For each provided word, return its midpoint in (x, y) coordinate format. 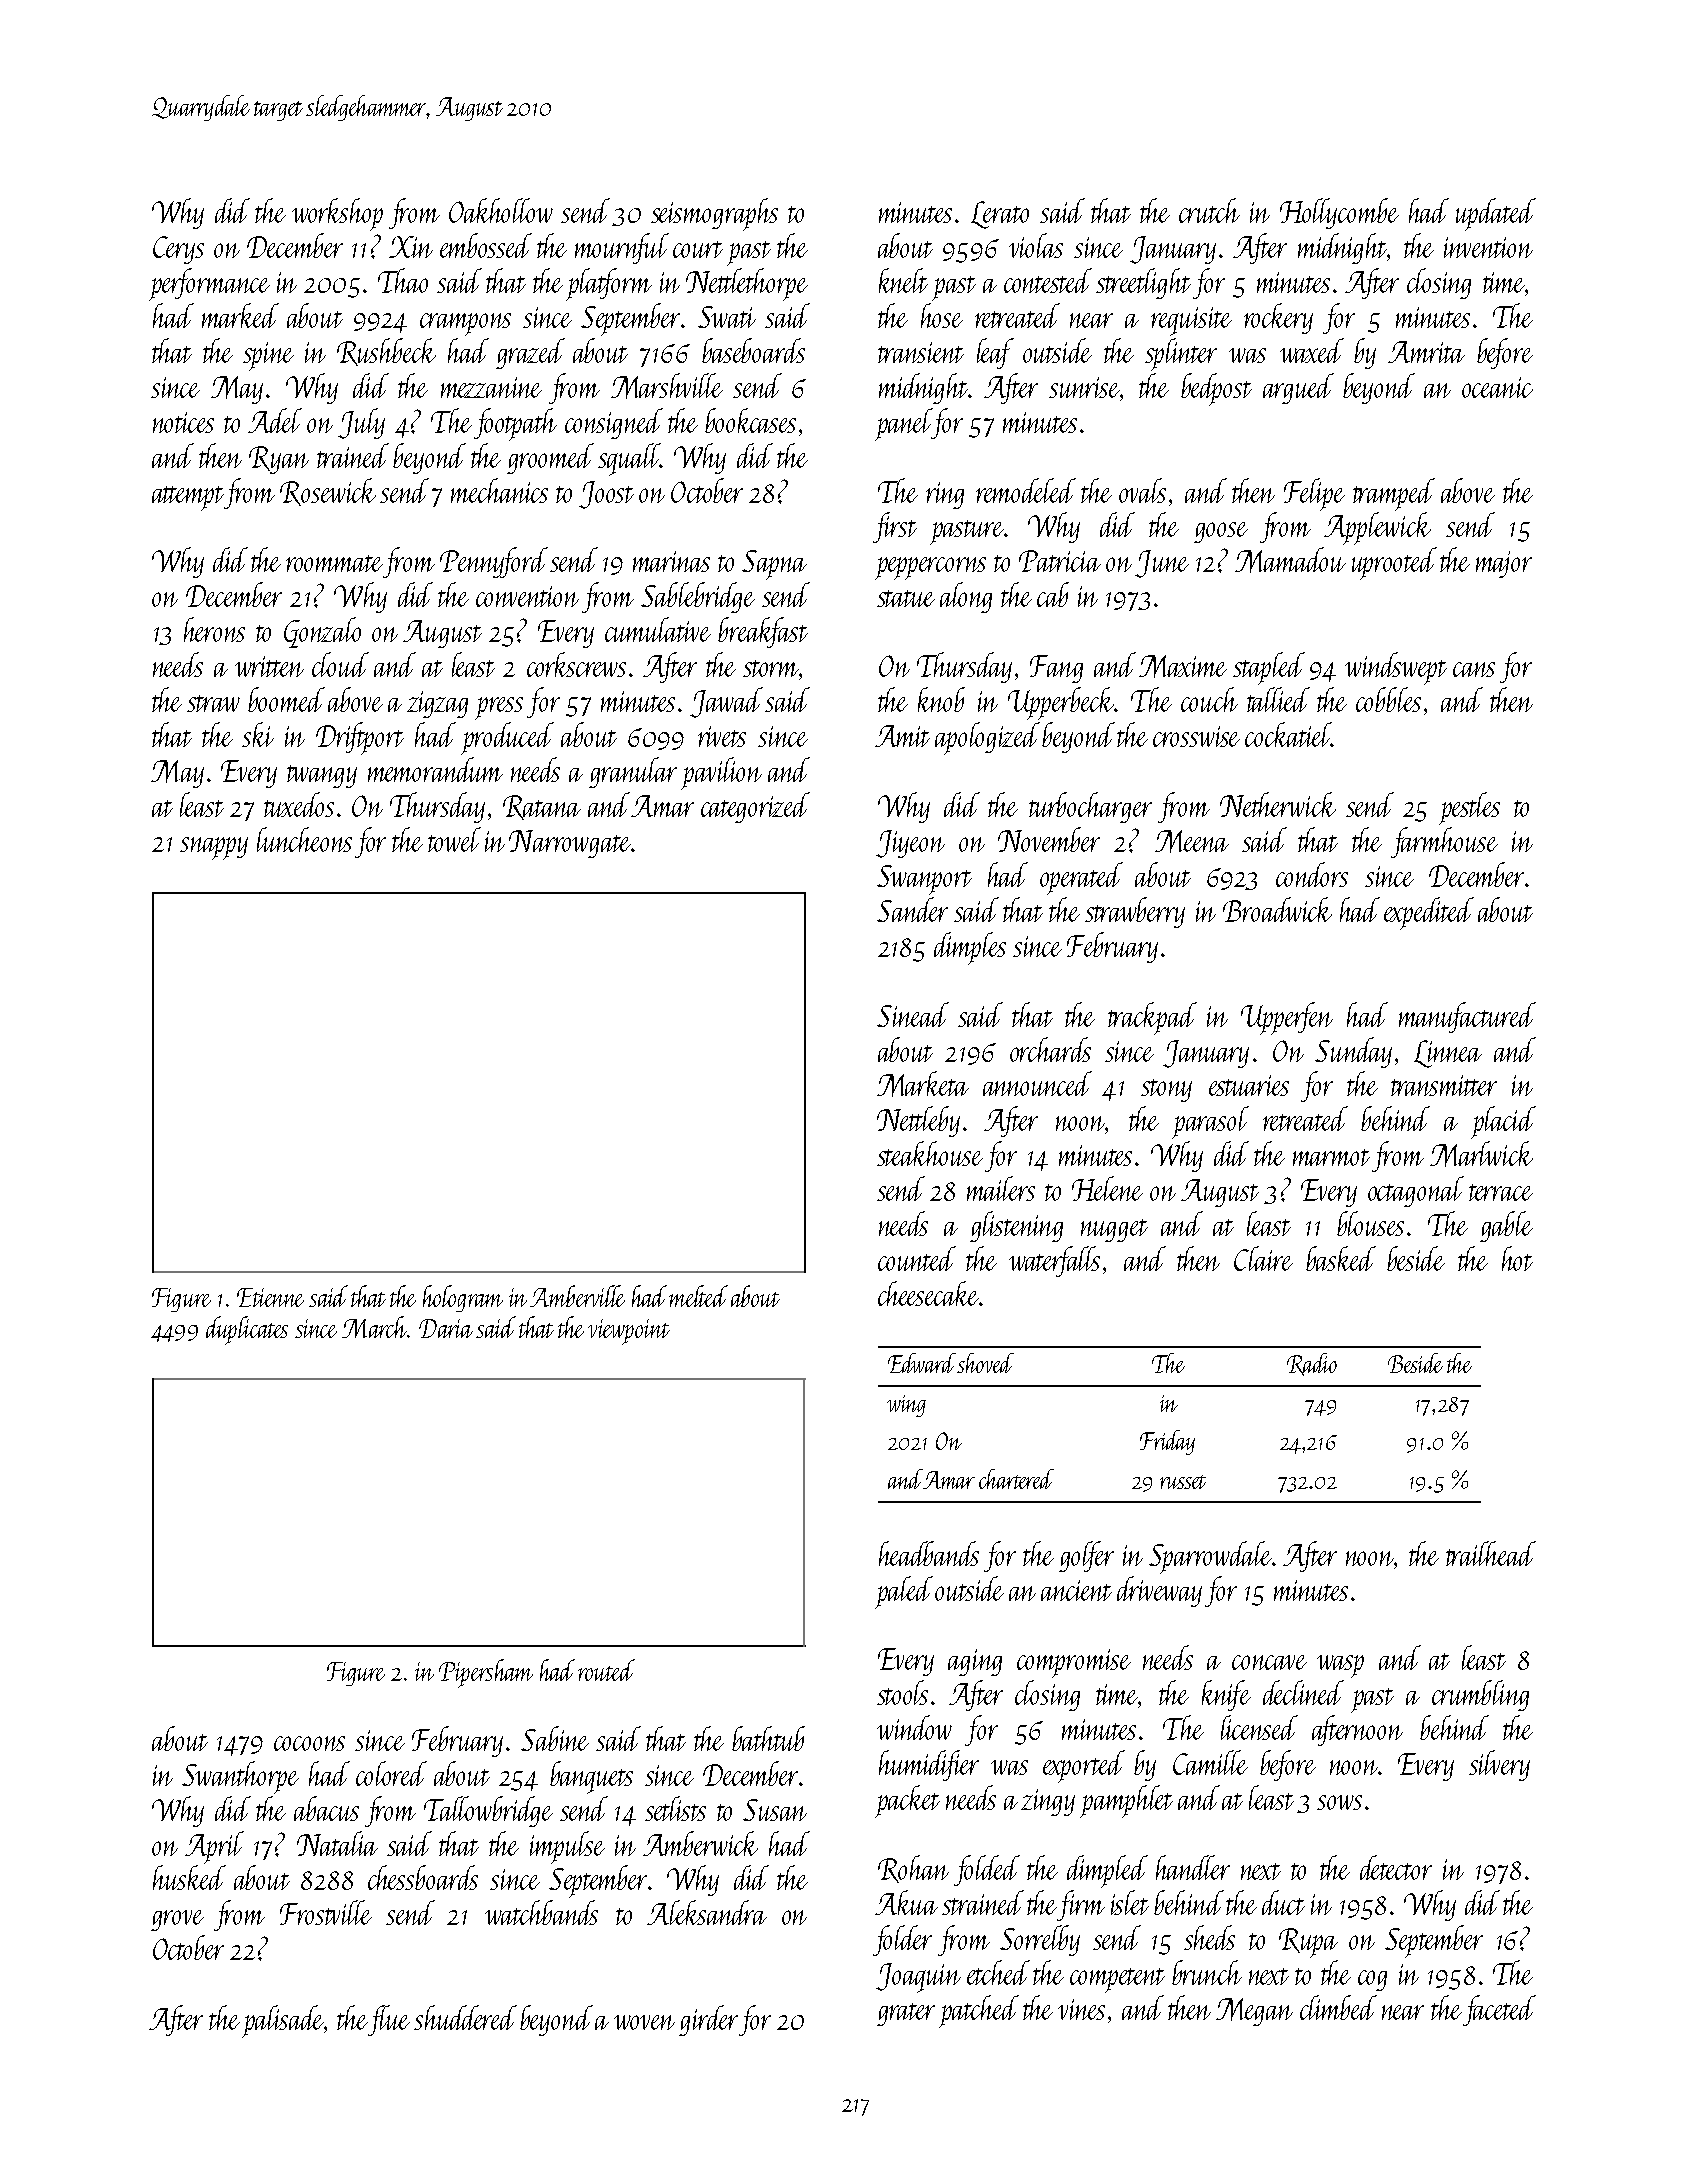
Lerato (1000, 215)
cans (1474, 669)
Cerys (178, 250)
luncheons (304, 839)
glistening (1016, 1226)
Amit (902, 736)
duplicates (247, 1330)
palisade (283, 2021)
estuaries (1249, 1085)
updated (1496, 214)
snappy (214, 848)
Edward (922, 1363)
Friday (1167, 1442)
